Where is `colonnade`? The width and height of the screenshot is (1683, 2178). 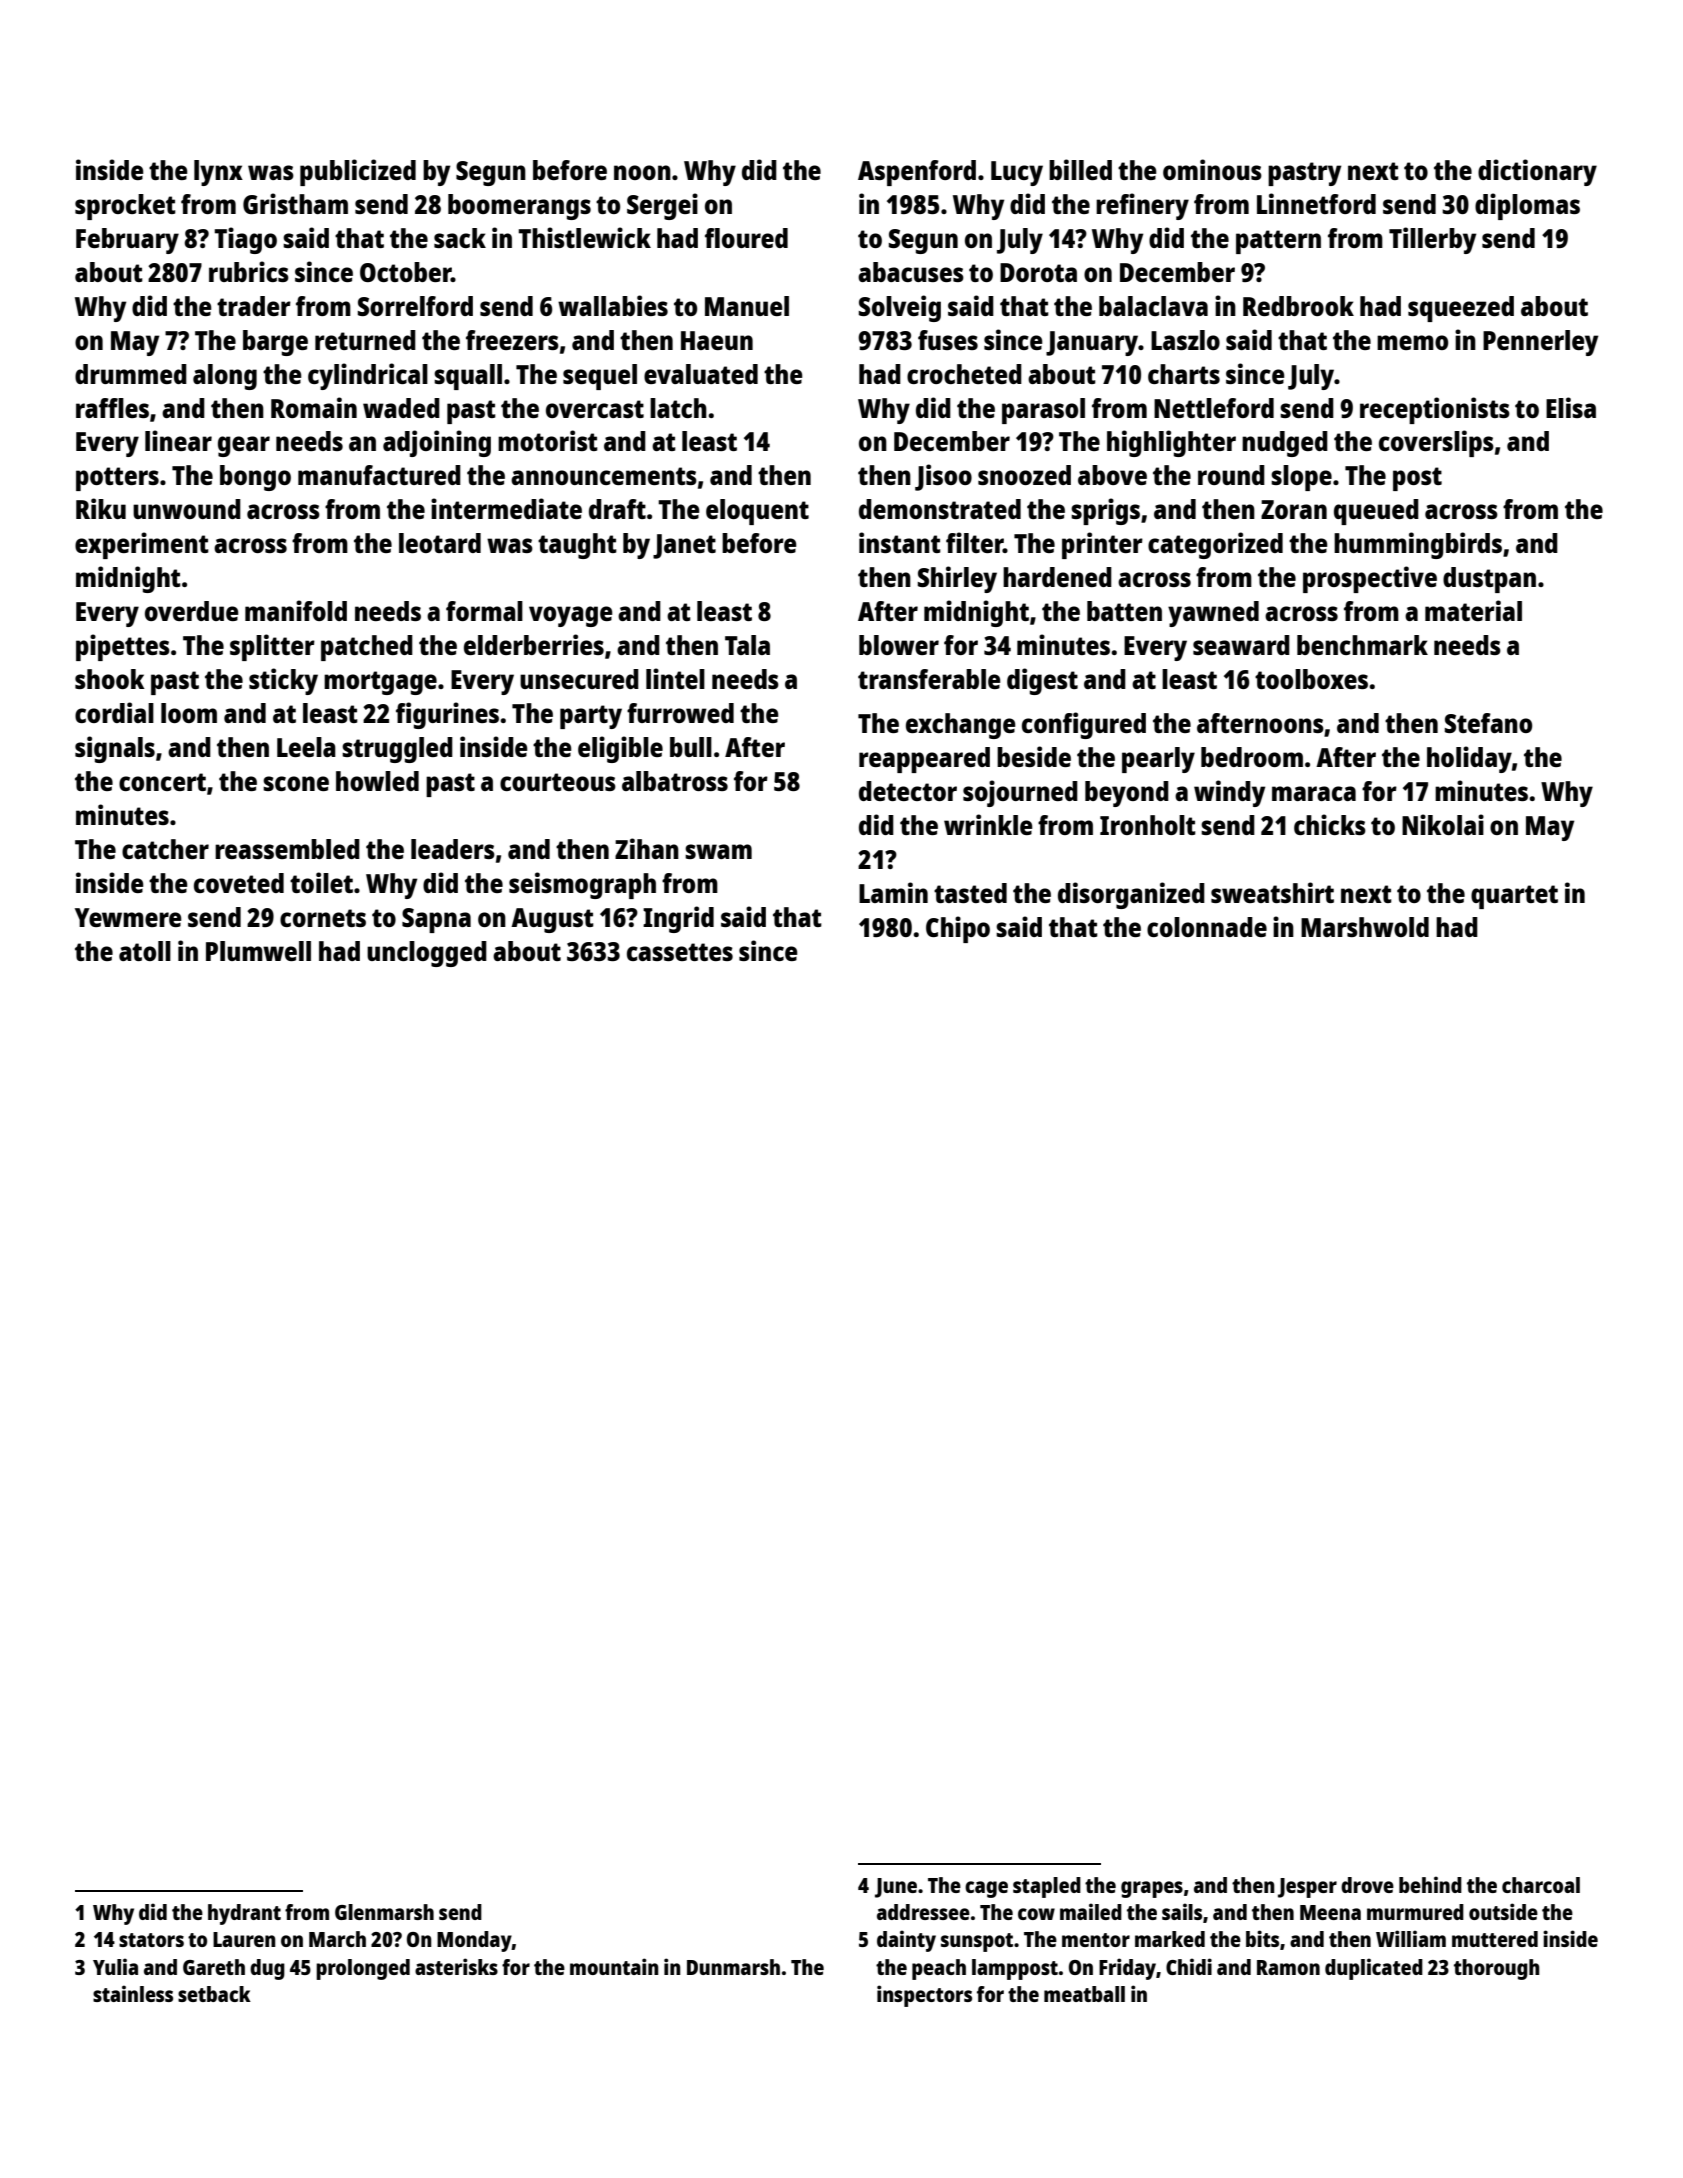
colonnade is located at coordinates (1207, 927).
